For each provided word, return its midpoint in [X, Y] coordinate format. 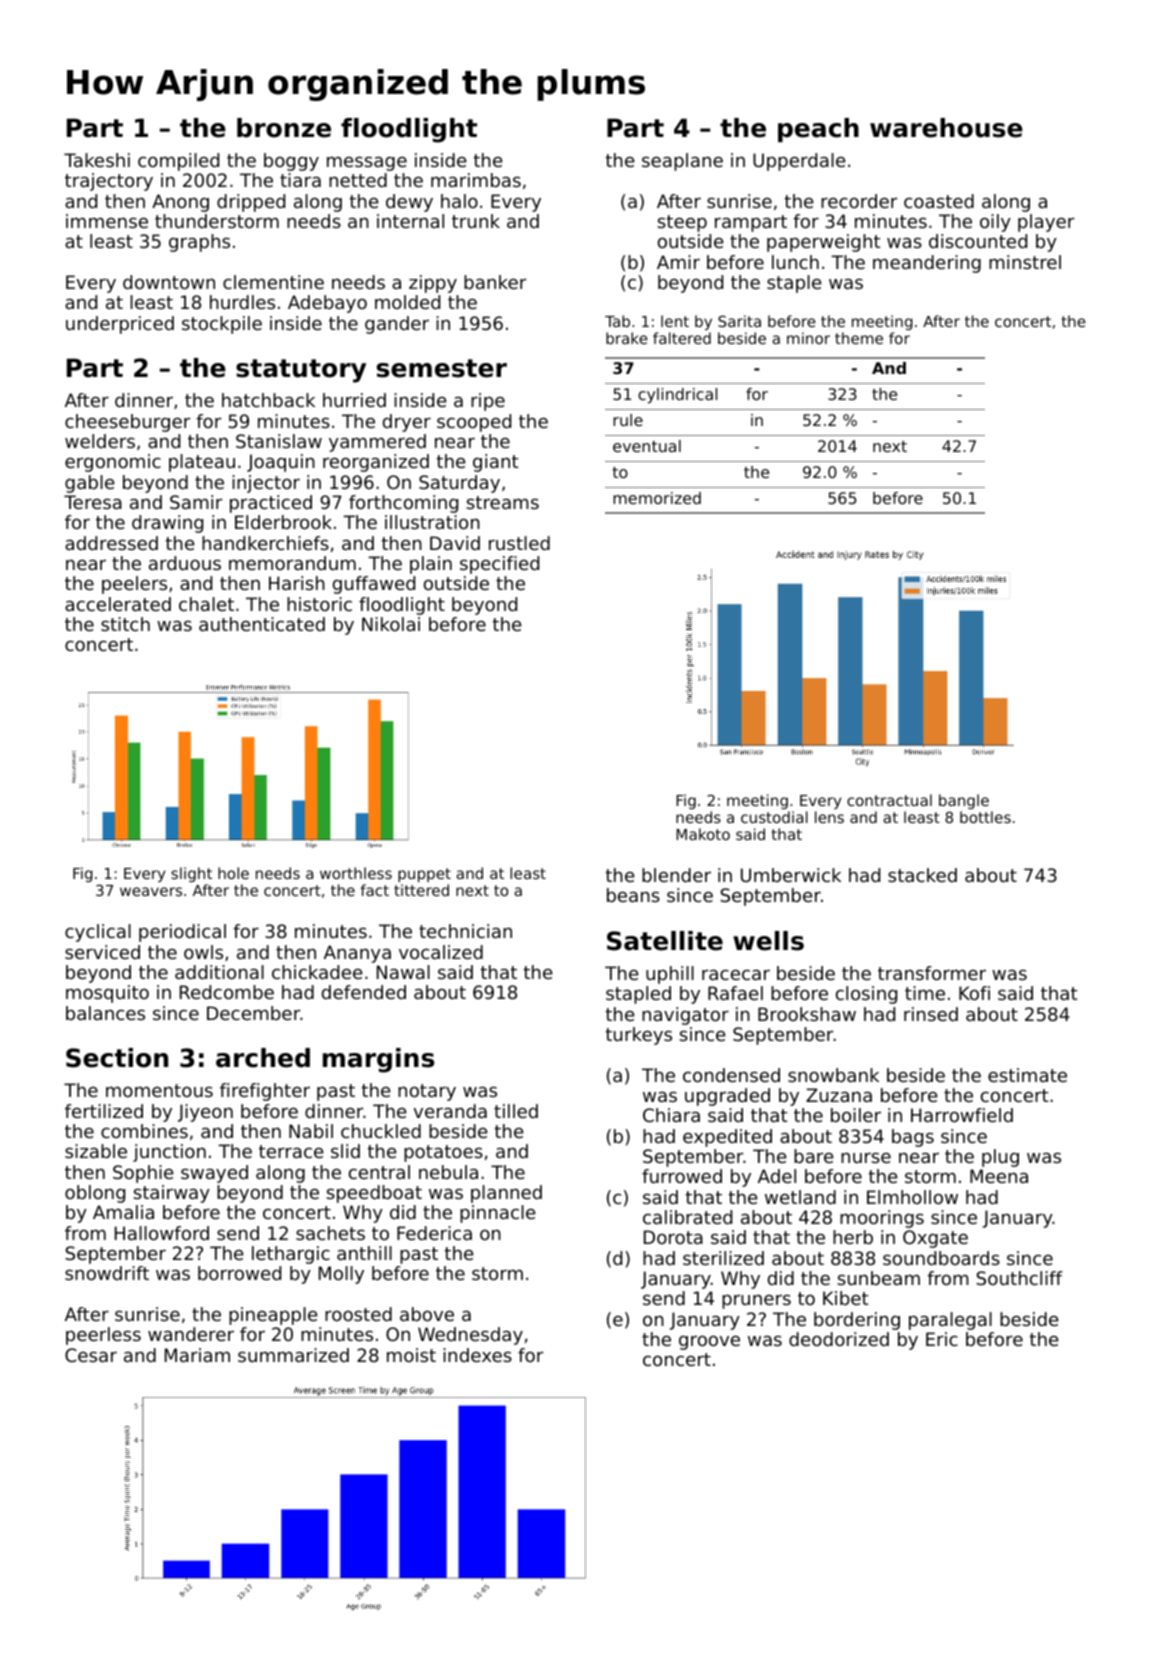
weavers [151, 891]
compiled [178, 162]
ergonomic [113, 463]
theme [859, 338]
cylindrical [677, 396]
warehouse [946, 128]
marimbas [476, 180]
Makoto [703, 834]
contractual [889, 800]
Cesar [91, 1355]
